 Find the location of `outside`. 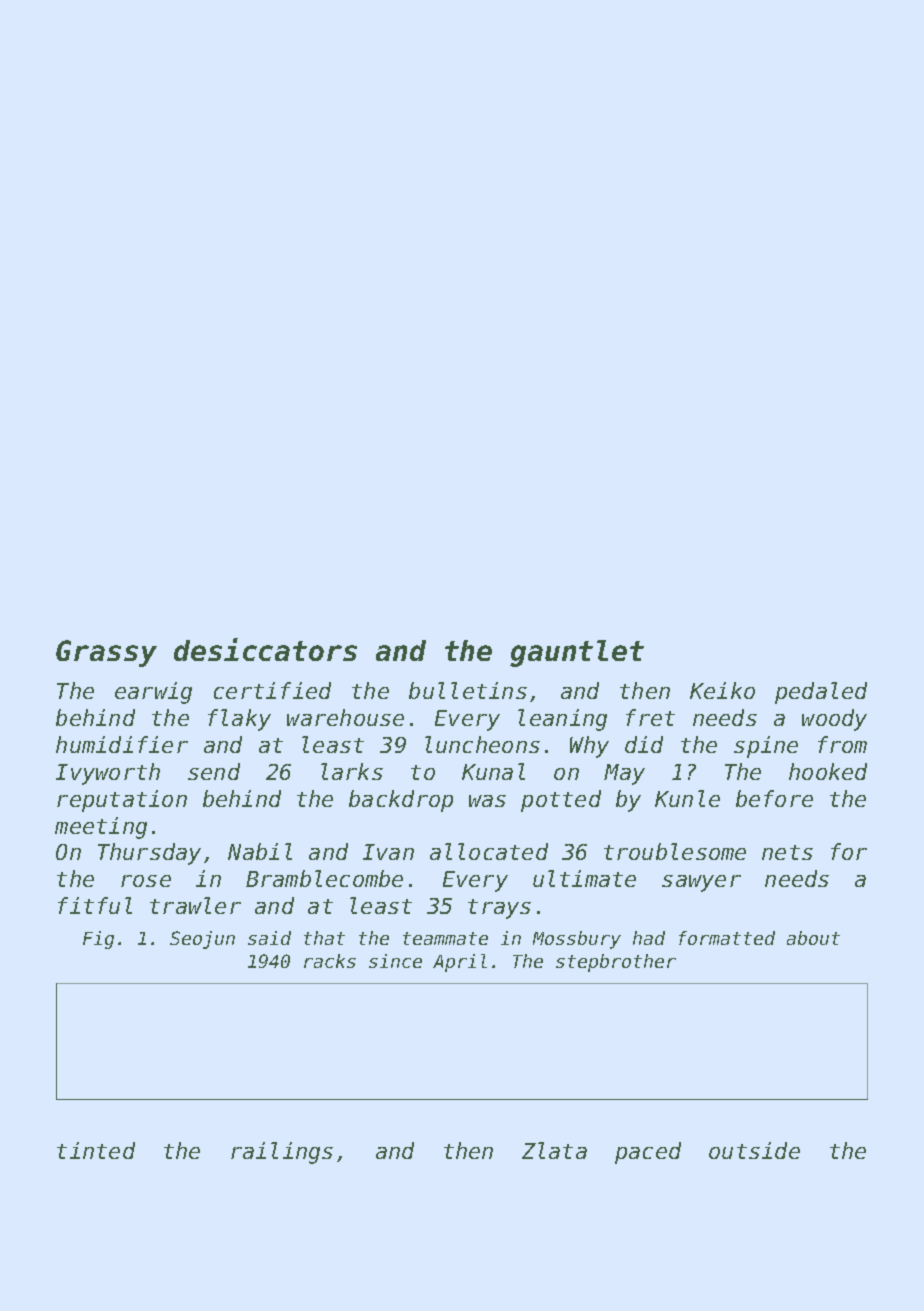

outside is located at coordinates (754, 1150).
